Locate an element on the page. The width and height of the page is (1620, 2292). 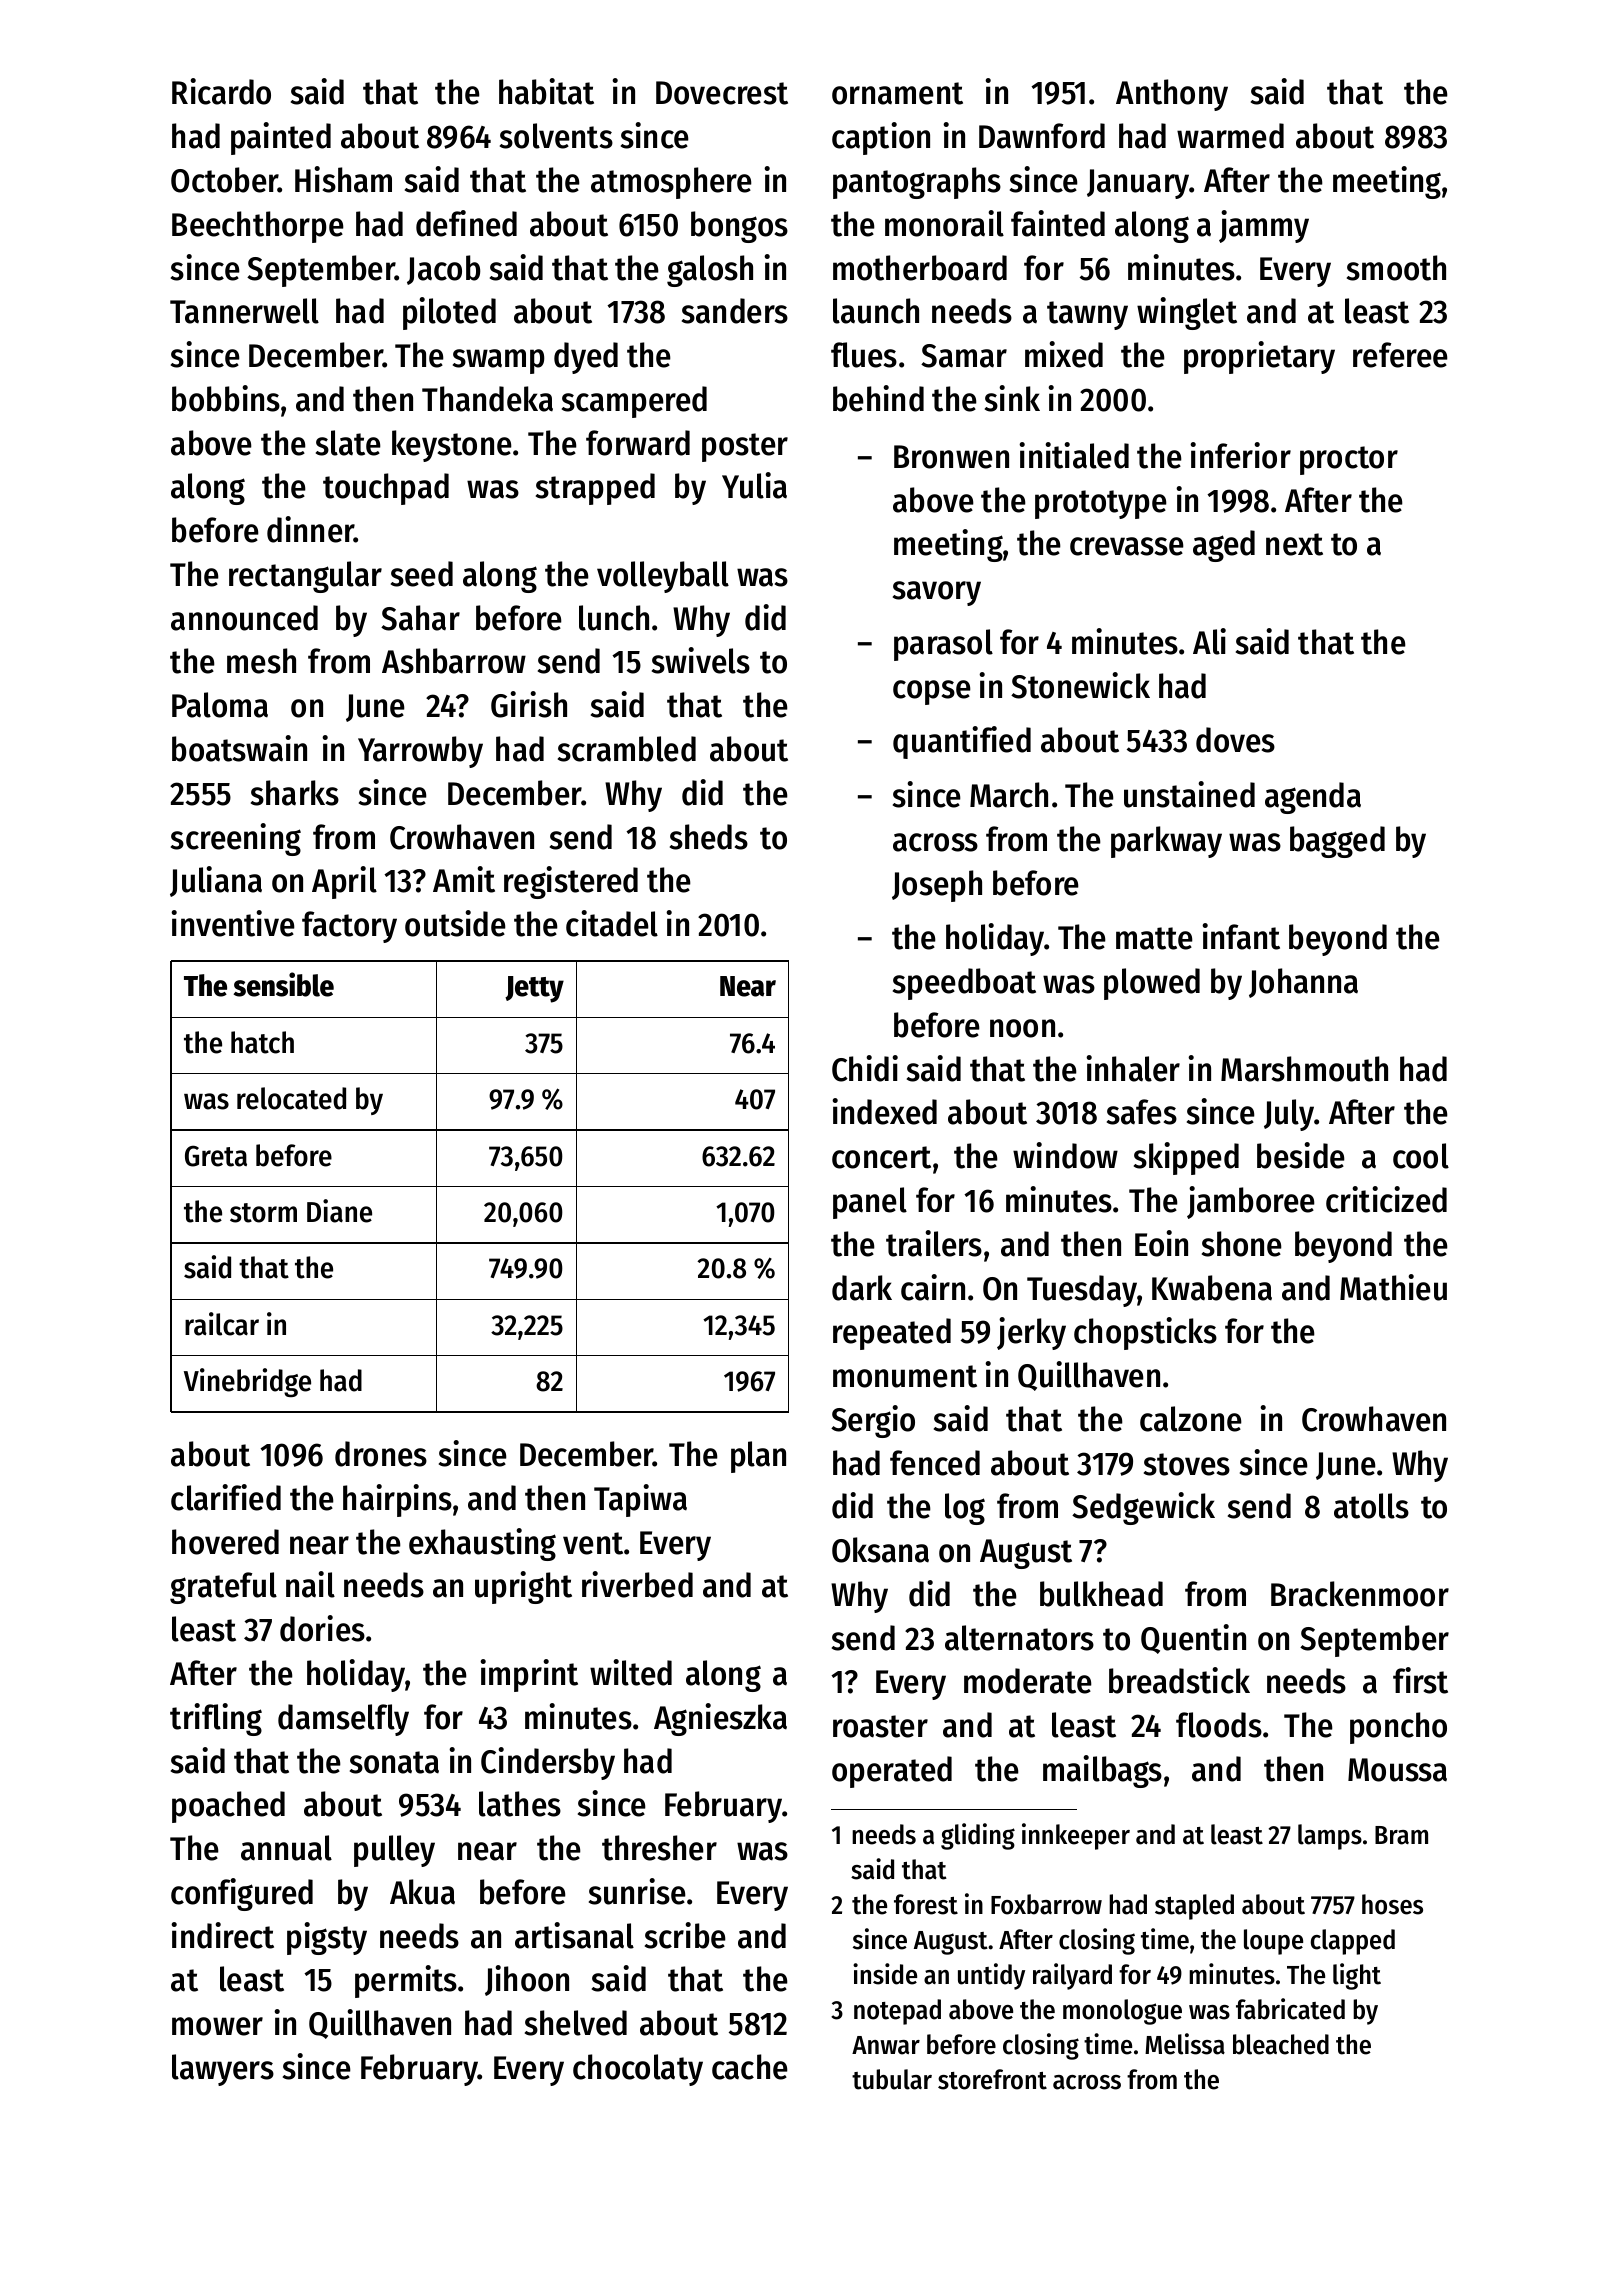
configured is located at coordinates (242, 1894).
